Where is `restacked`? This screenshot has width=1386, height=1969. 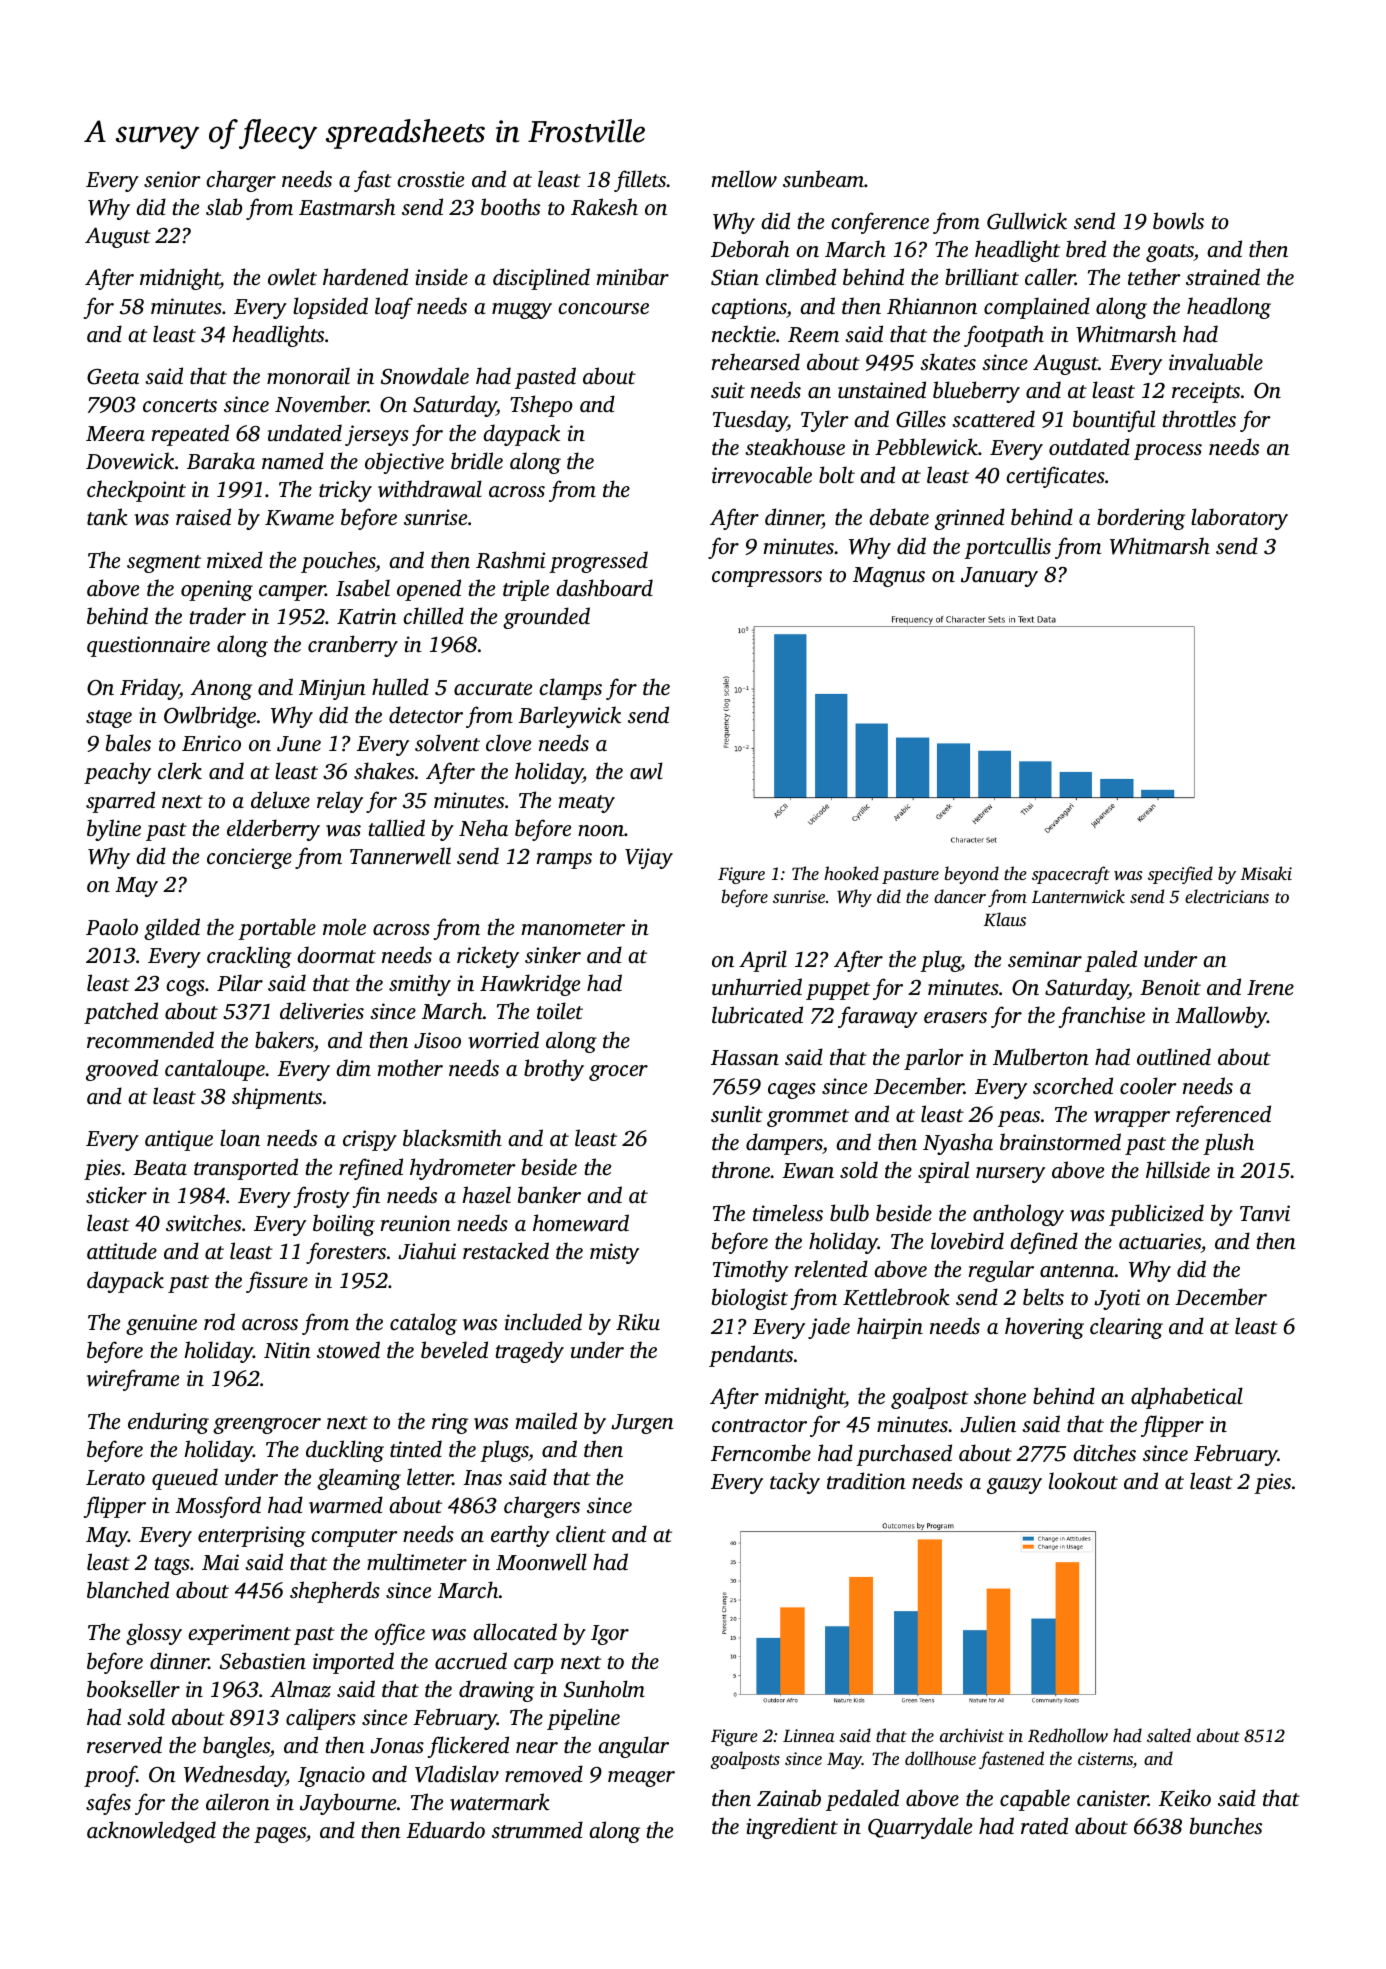
restacked is located at coordinates (506, 1250).
